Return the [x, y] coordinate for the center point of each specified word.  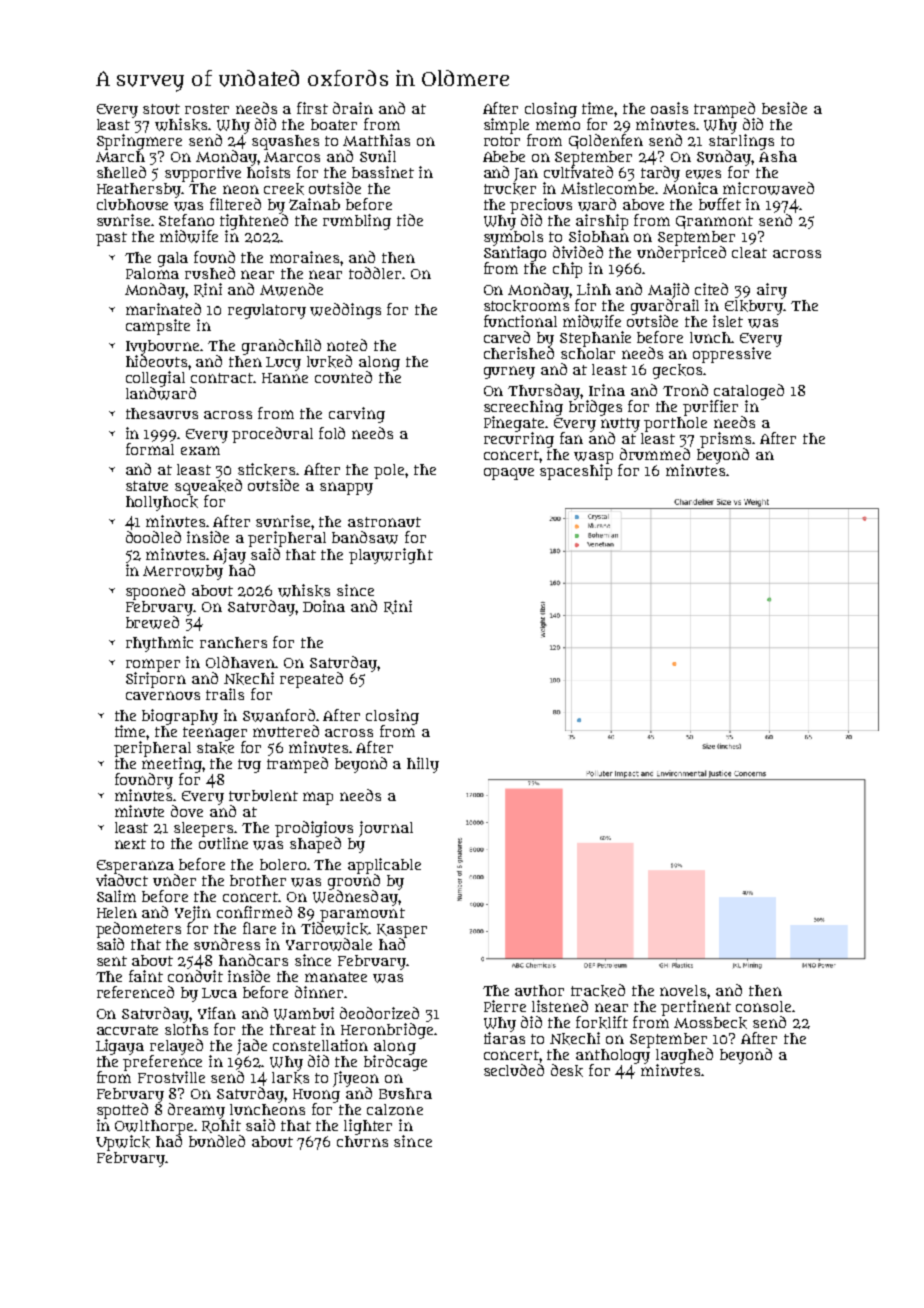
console [763, 1006]
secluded [514, 1070]
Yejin [193, 914]
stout [161, 109]
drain [353, 108]
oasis [669, 108]
